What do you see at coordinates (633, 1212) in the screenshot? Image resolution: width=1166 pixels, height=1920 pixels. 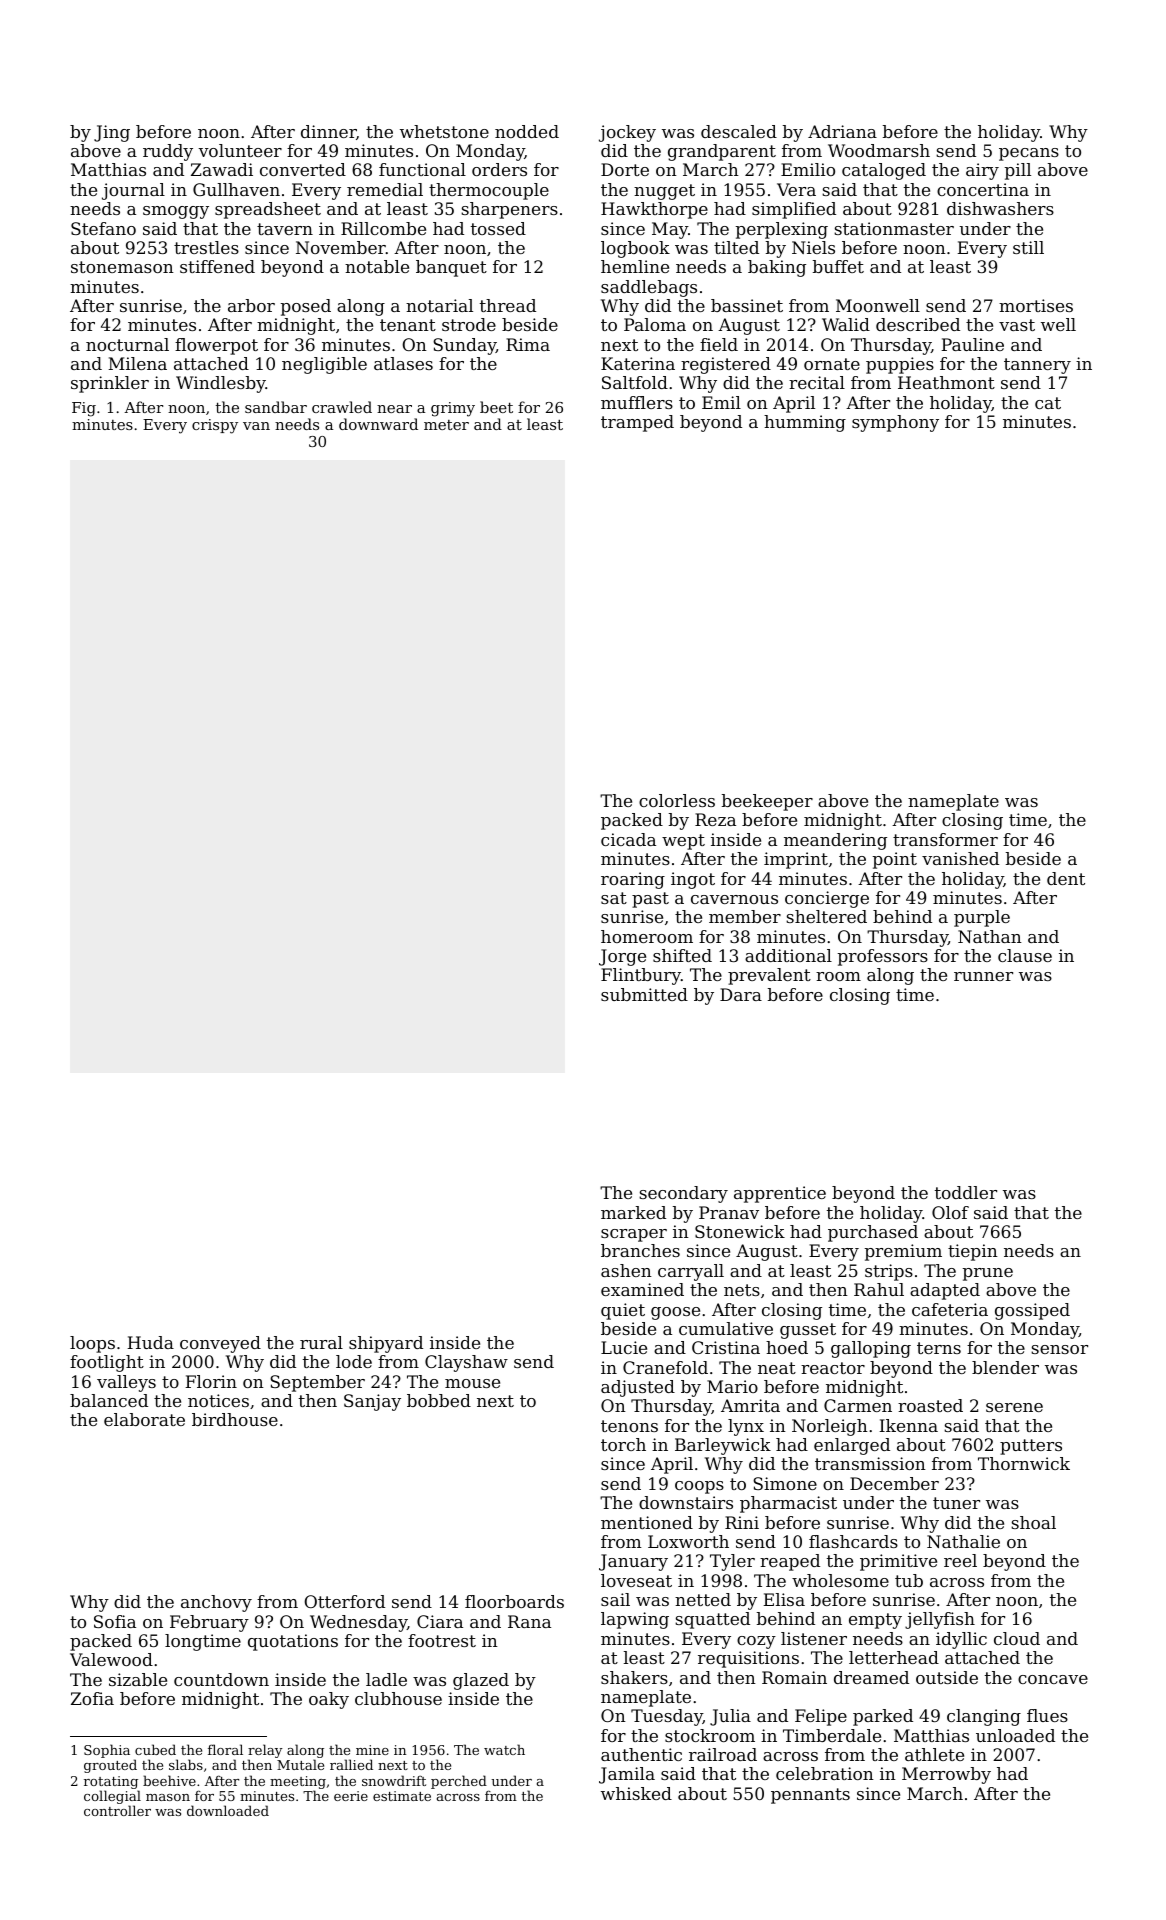 I see `marked` at bounding box center [633, 1212].
